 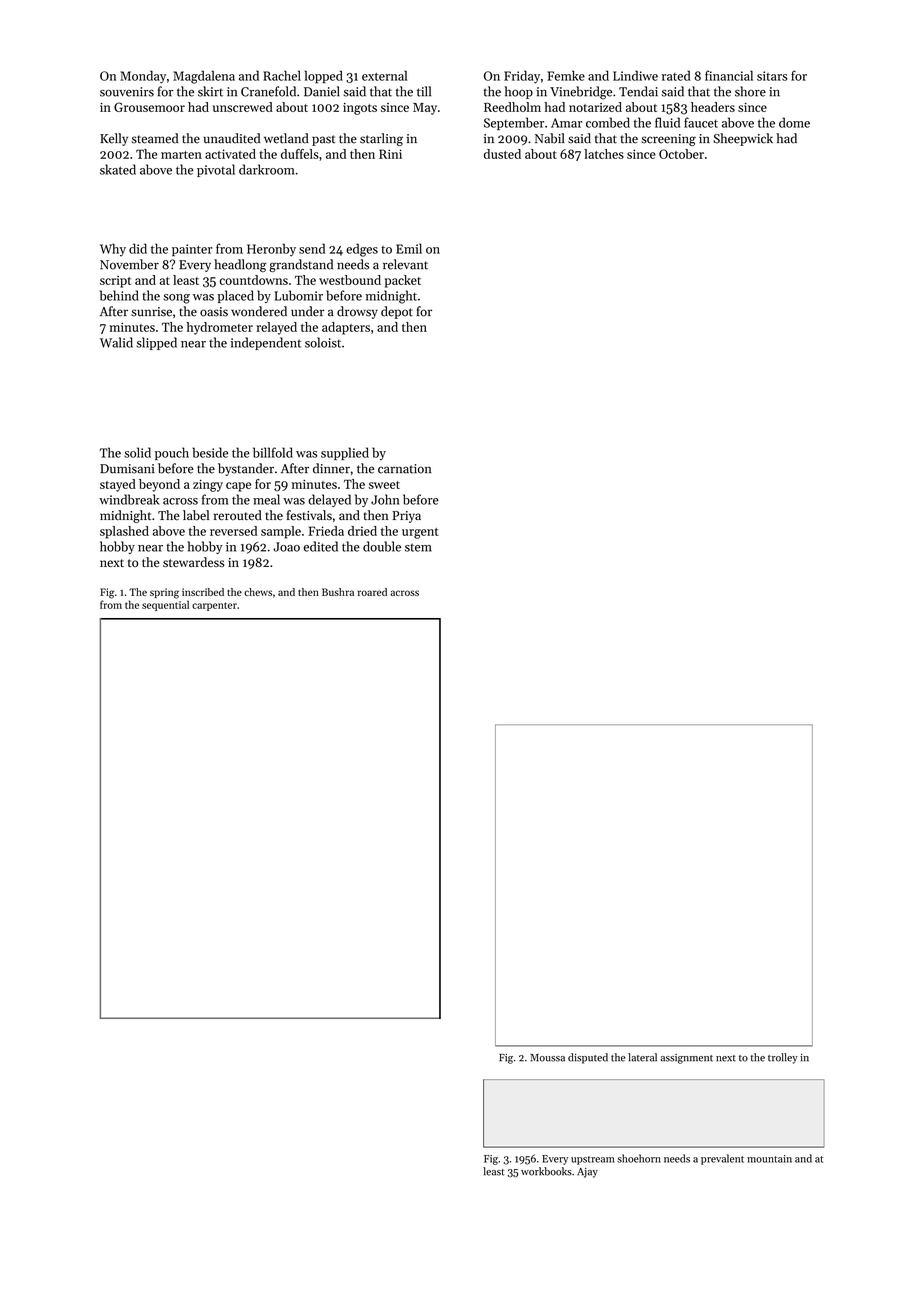 I want to click on rated, so click(x=676, y=75).
